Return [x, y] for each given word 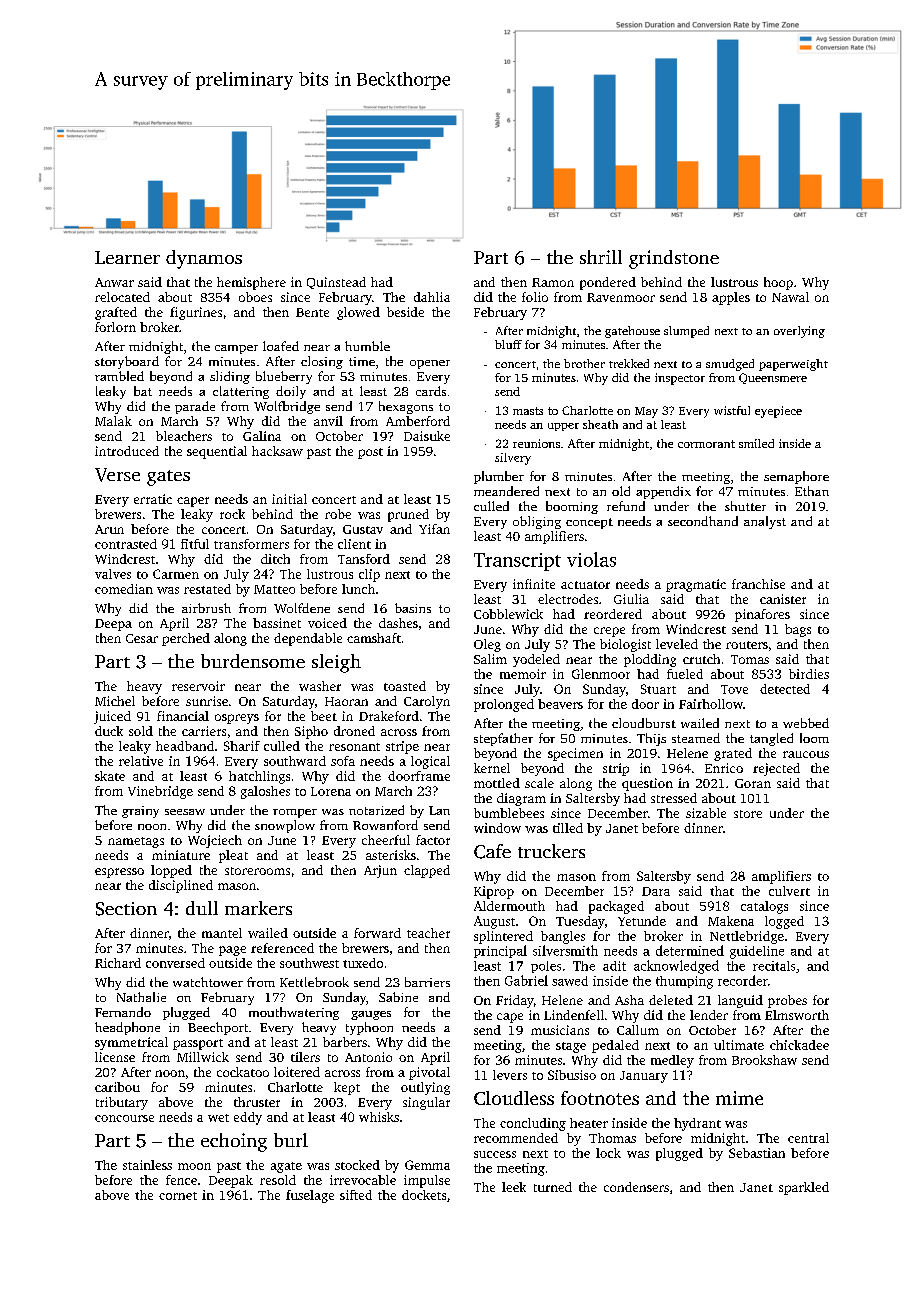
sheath [600, 424]
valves [113, 574]
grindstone [674, 259]
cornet [178, 1196]
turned [553, 1187]
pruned [408, 515]
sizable [706, 813]
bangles [563, 937]
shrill [601, 257]
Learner [127, 257]
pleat [233, 856]
